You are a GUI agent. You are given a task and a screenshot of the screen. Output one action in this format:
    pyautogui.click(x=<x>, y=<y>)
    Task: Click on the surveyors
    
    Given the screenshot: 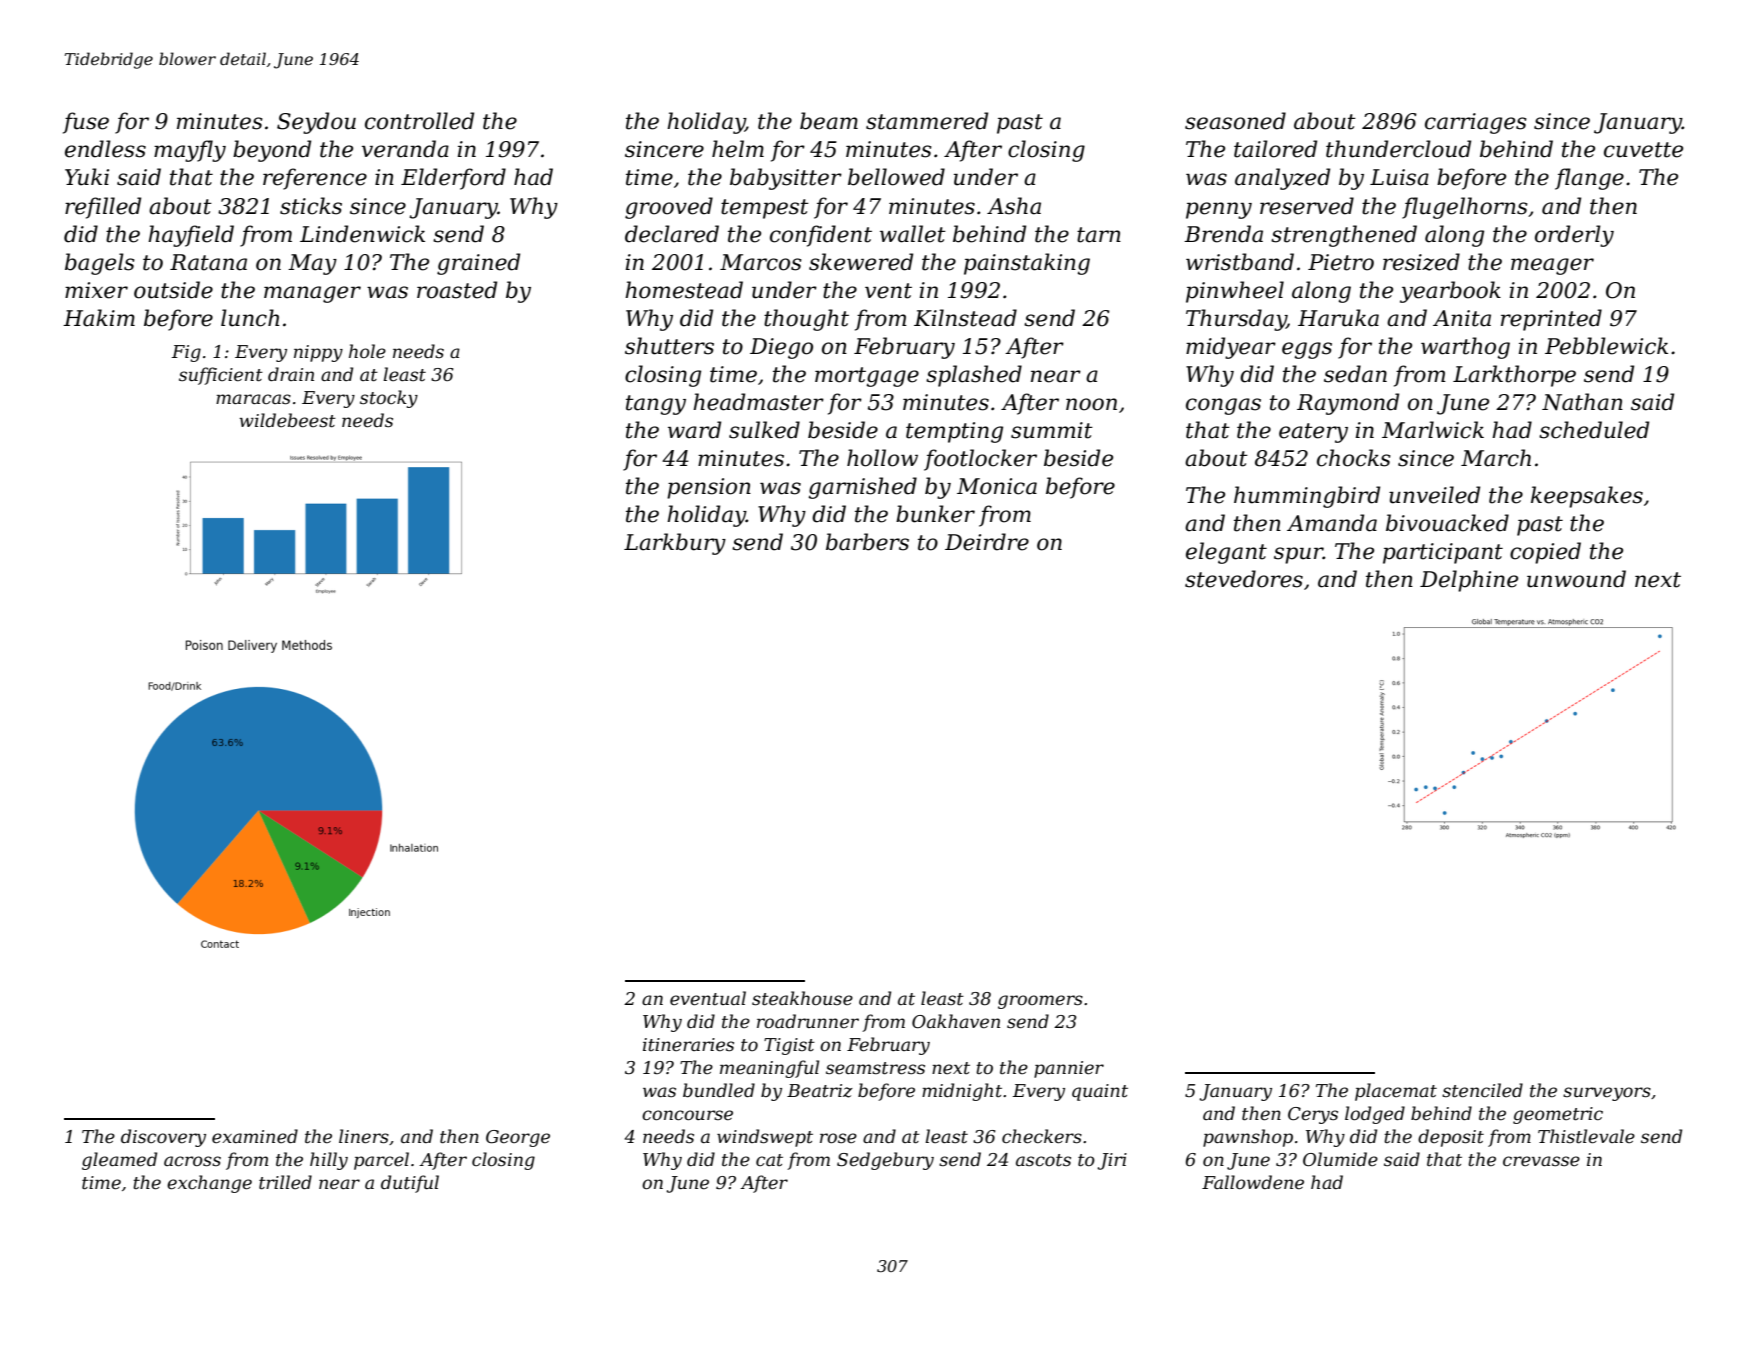 What is the action you would take?
    pyautogui.click(x=1607, y=1094)
